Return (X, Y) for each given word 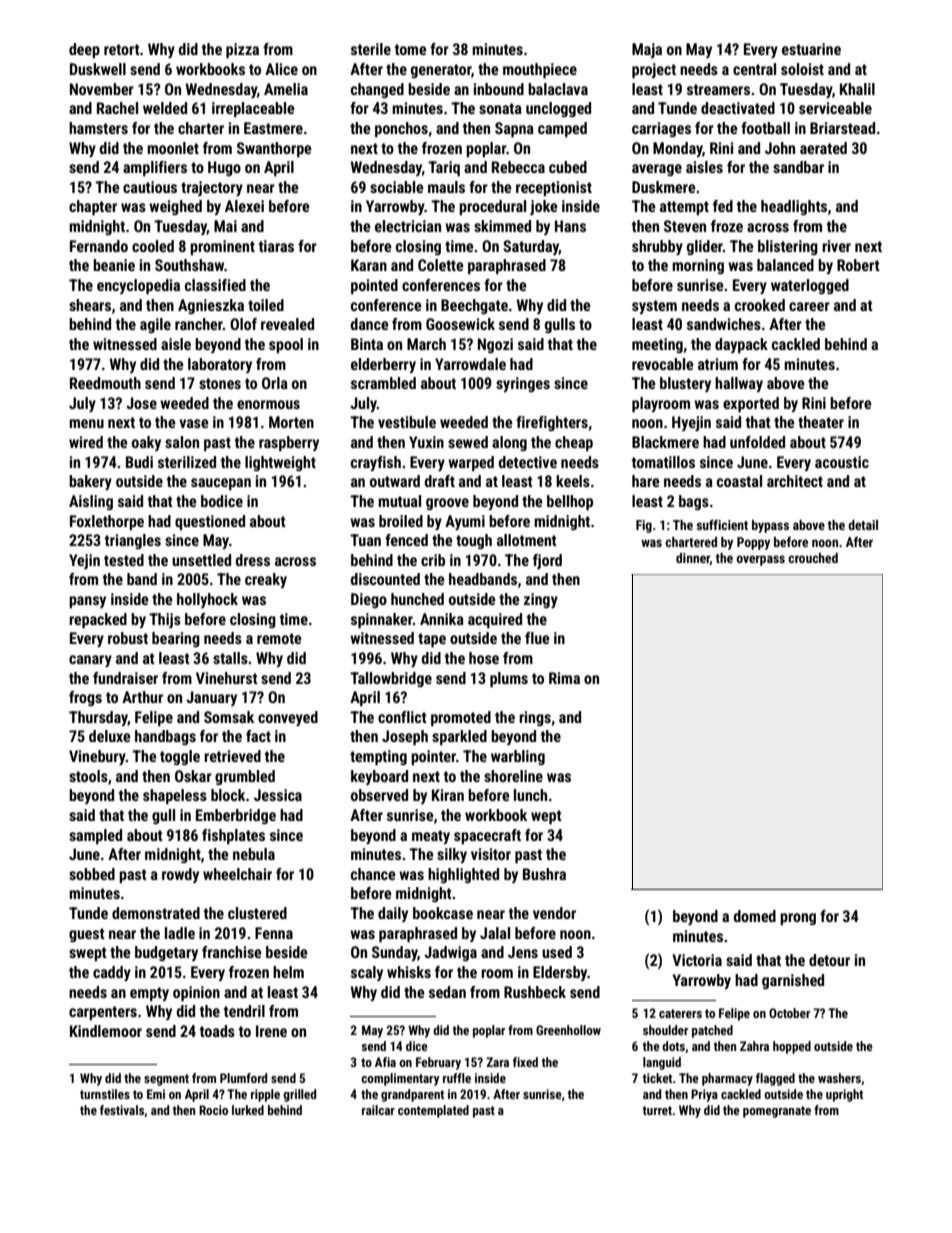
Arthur (142, 697)
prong (798, 919)
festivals (122, 1111)
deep (84, 51)
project (654, 71)
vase (194, 423)
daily (393, 914)
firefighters (552, 423)
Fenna (274, 933)
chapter (93, 208)
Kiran (448, 795)
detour (829, 960)
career (809, 306)
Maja (647, 50)
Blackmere (665, 442)
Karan (369, 265)
